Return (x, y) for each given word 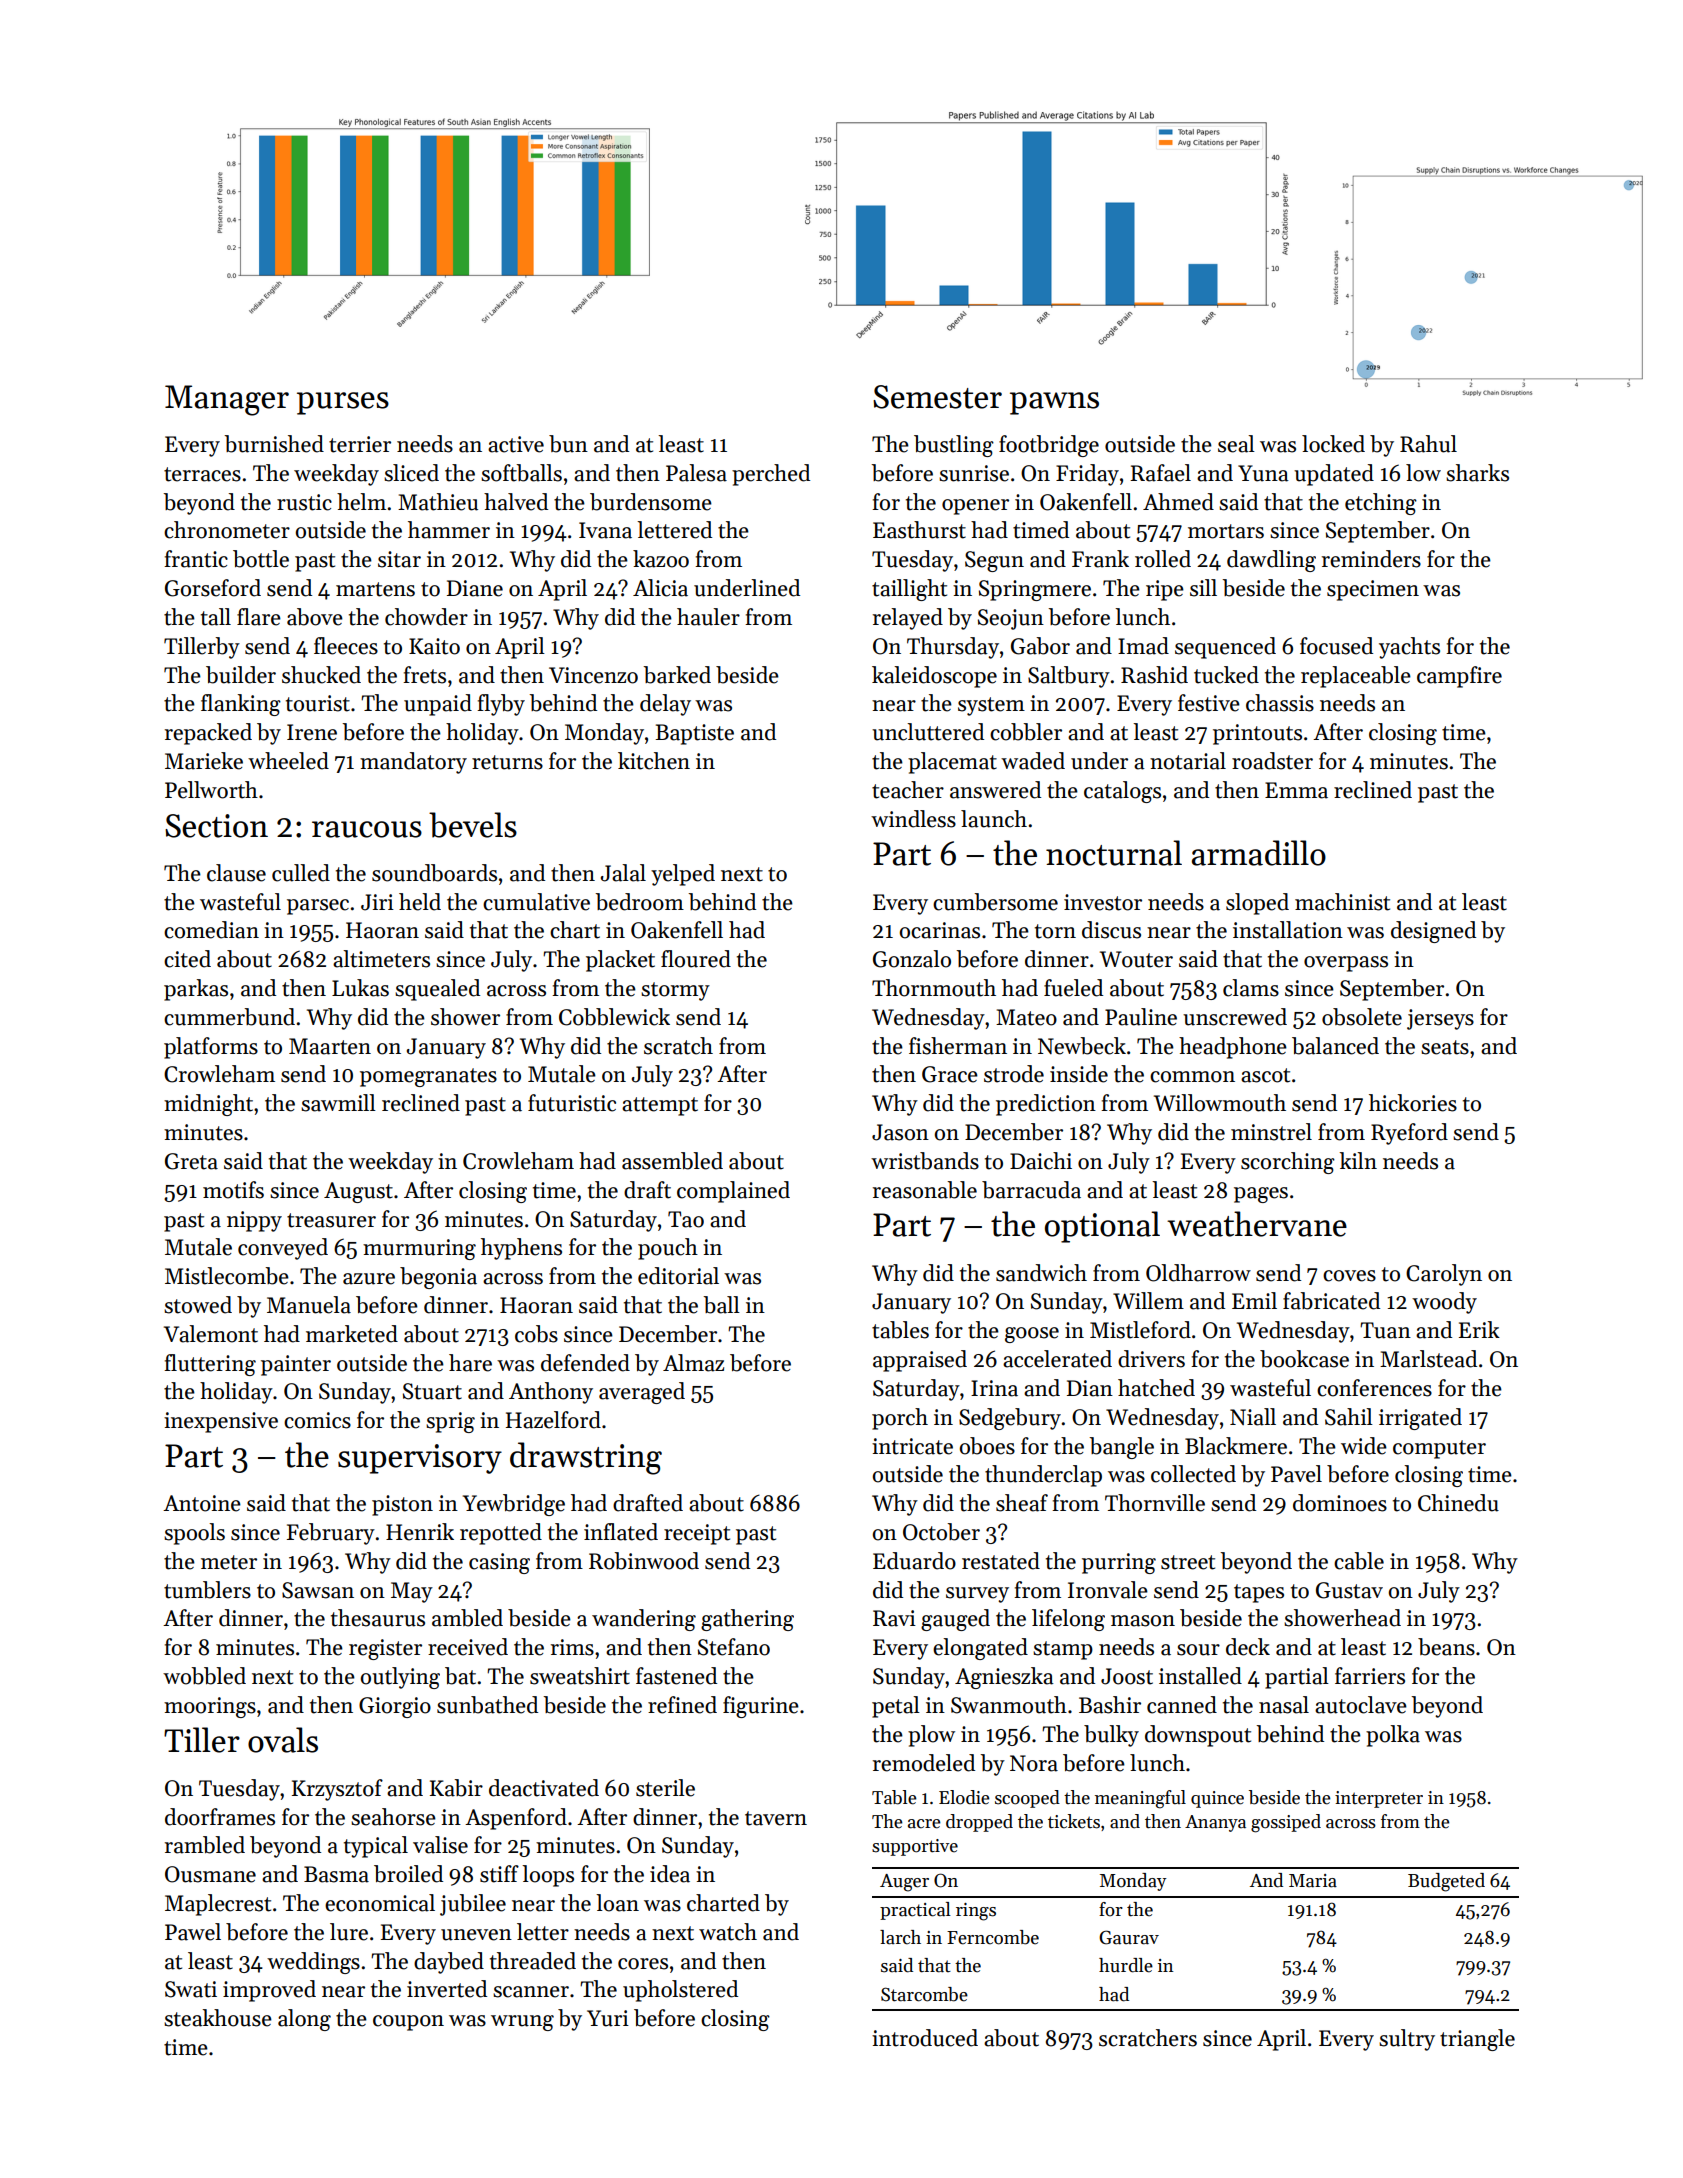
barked (677, 675)
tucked (1226, 675)
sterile (665, 1788)
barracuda (1031, 1190)
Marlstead (1428, 1359)
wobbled (204, 1676)
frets (424, 675)
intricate (912, 1446)
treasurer (331, 1220)
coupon (408, 2023)
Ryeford (1409, 1134)
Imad (1143, 646)
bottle (261, 559)
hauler (708, 617)
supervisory (420, 1459)
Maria (1313, 1881)
